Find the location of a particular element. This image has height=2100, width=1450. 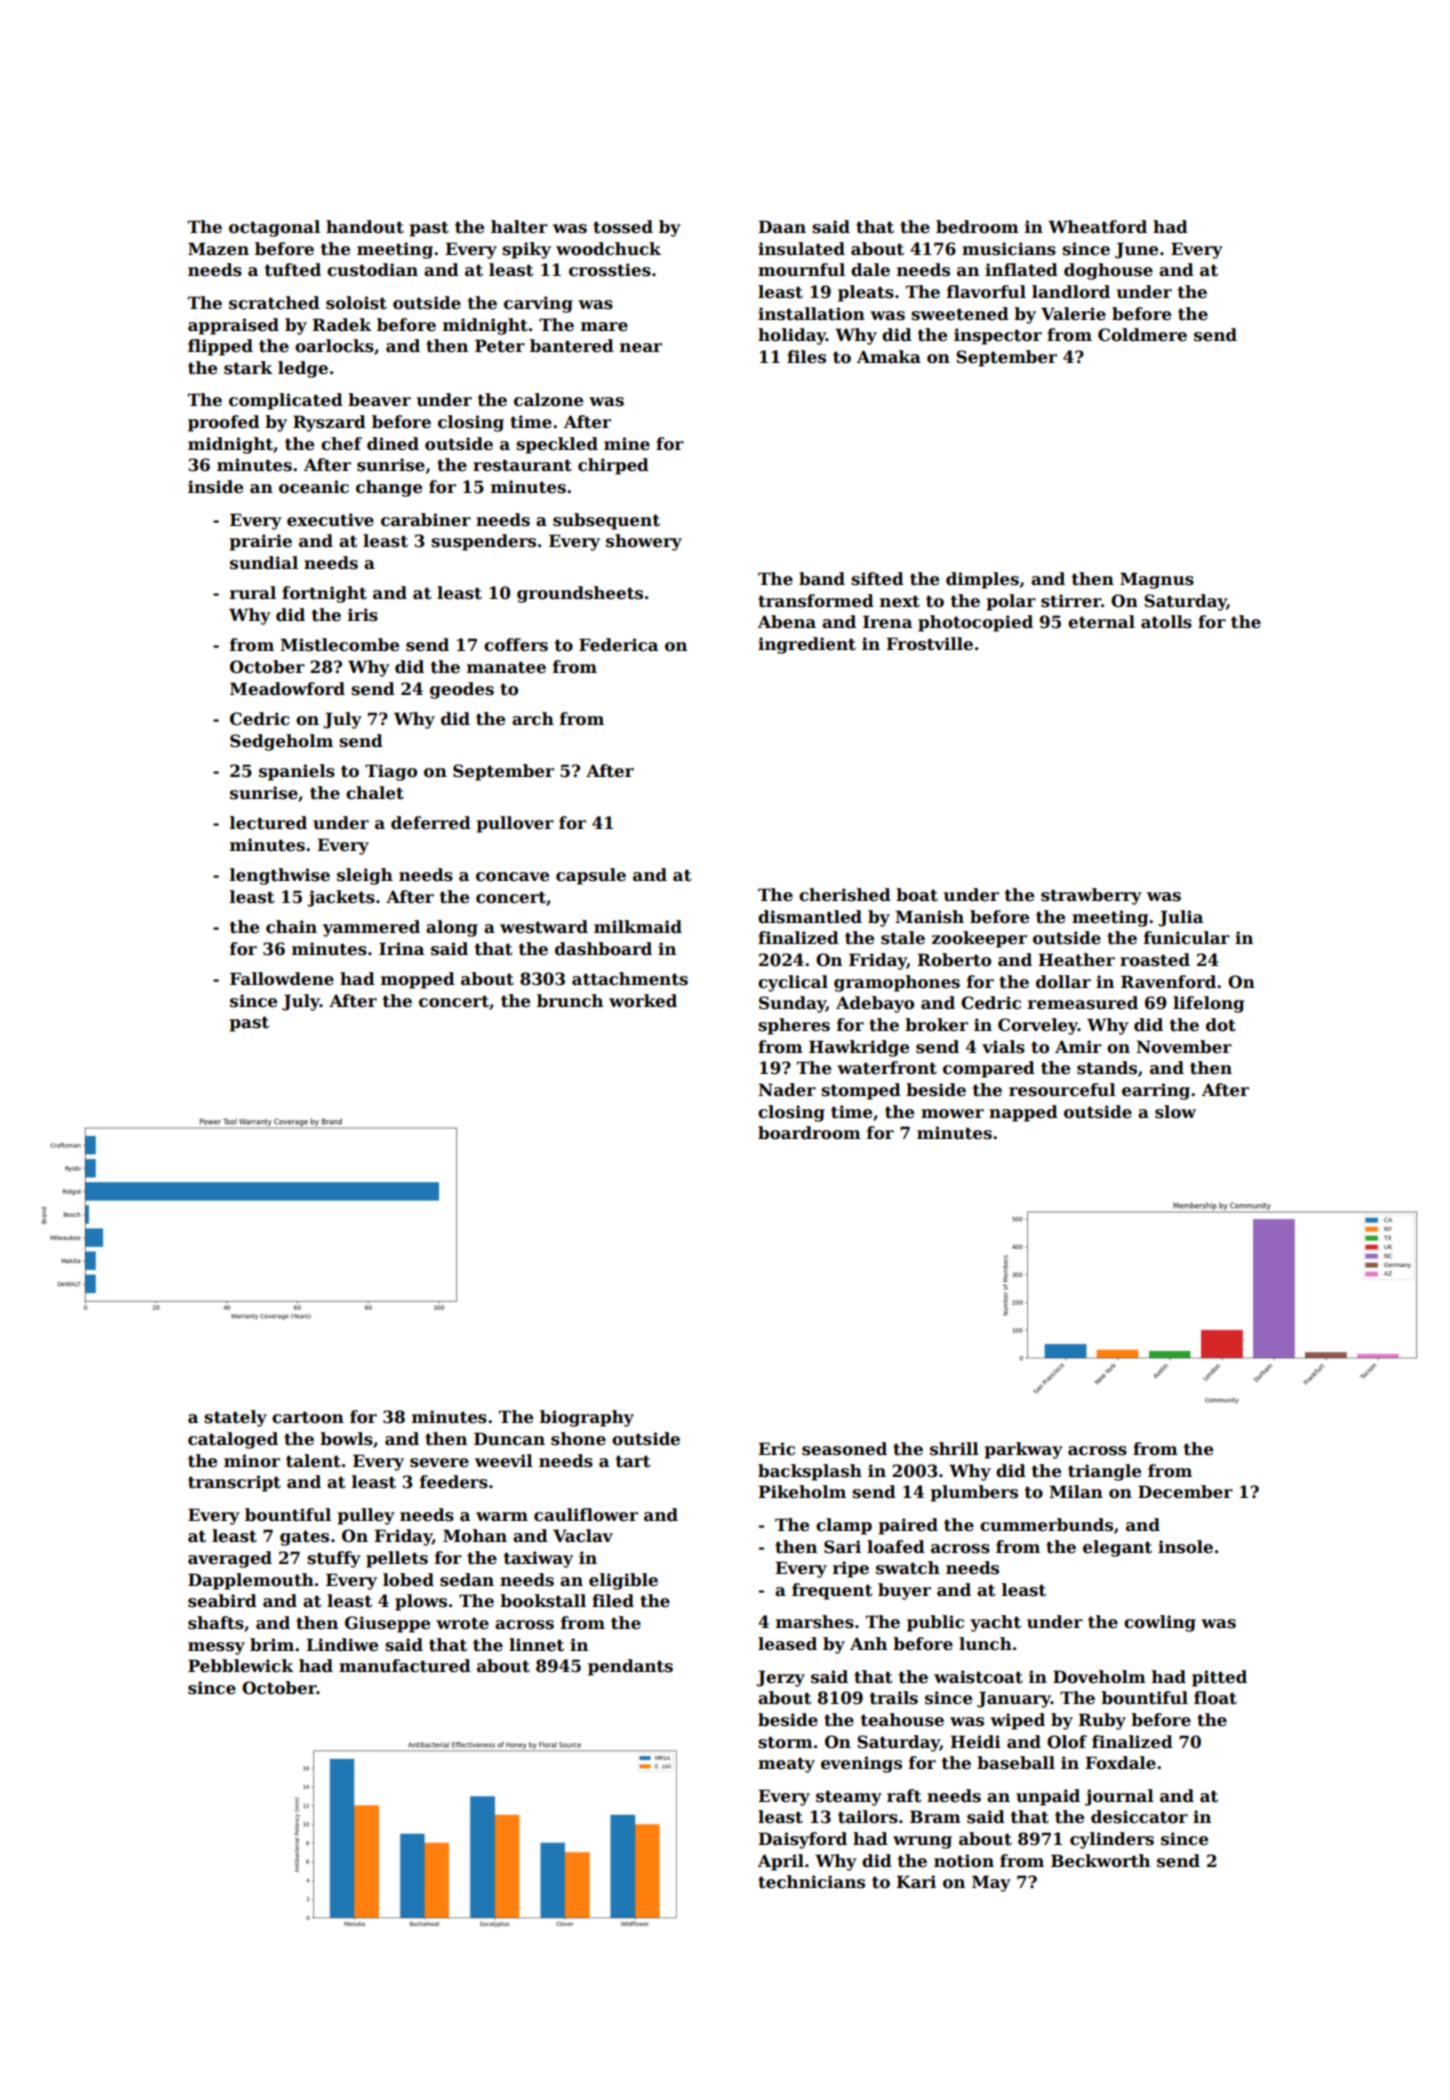

severe is located at coordinates (439, 1463).
